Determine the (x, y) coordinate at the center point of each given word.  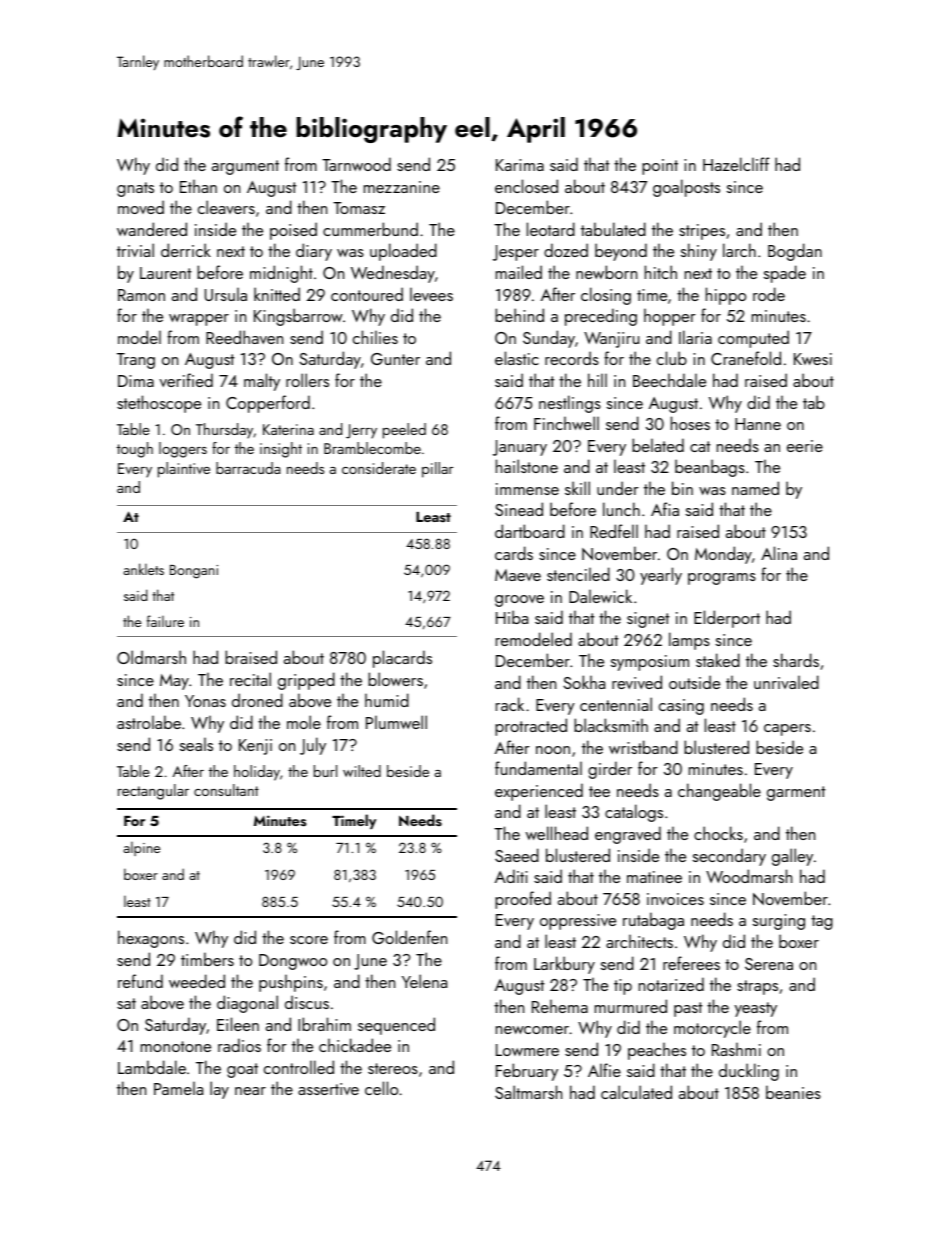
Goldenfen (409, 937)
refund (140, 981)
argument (245, 167)
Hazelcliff (736, 164)
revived (637, 682)
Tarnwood (356, 164)
